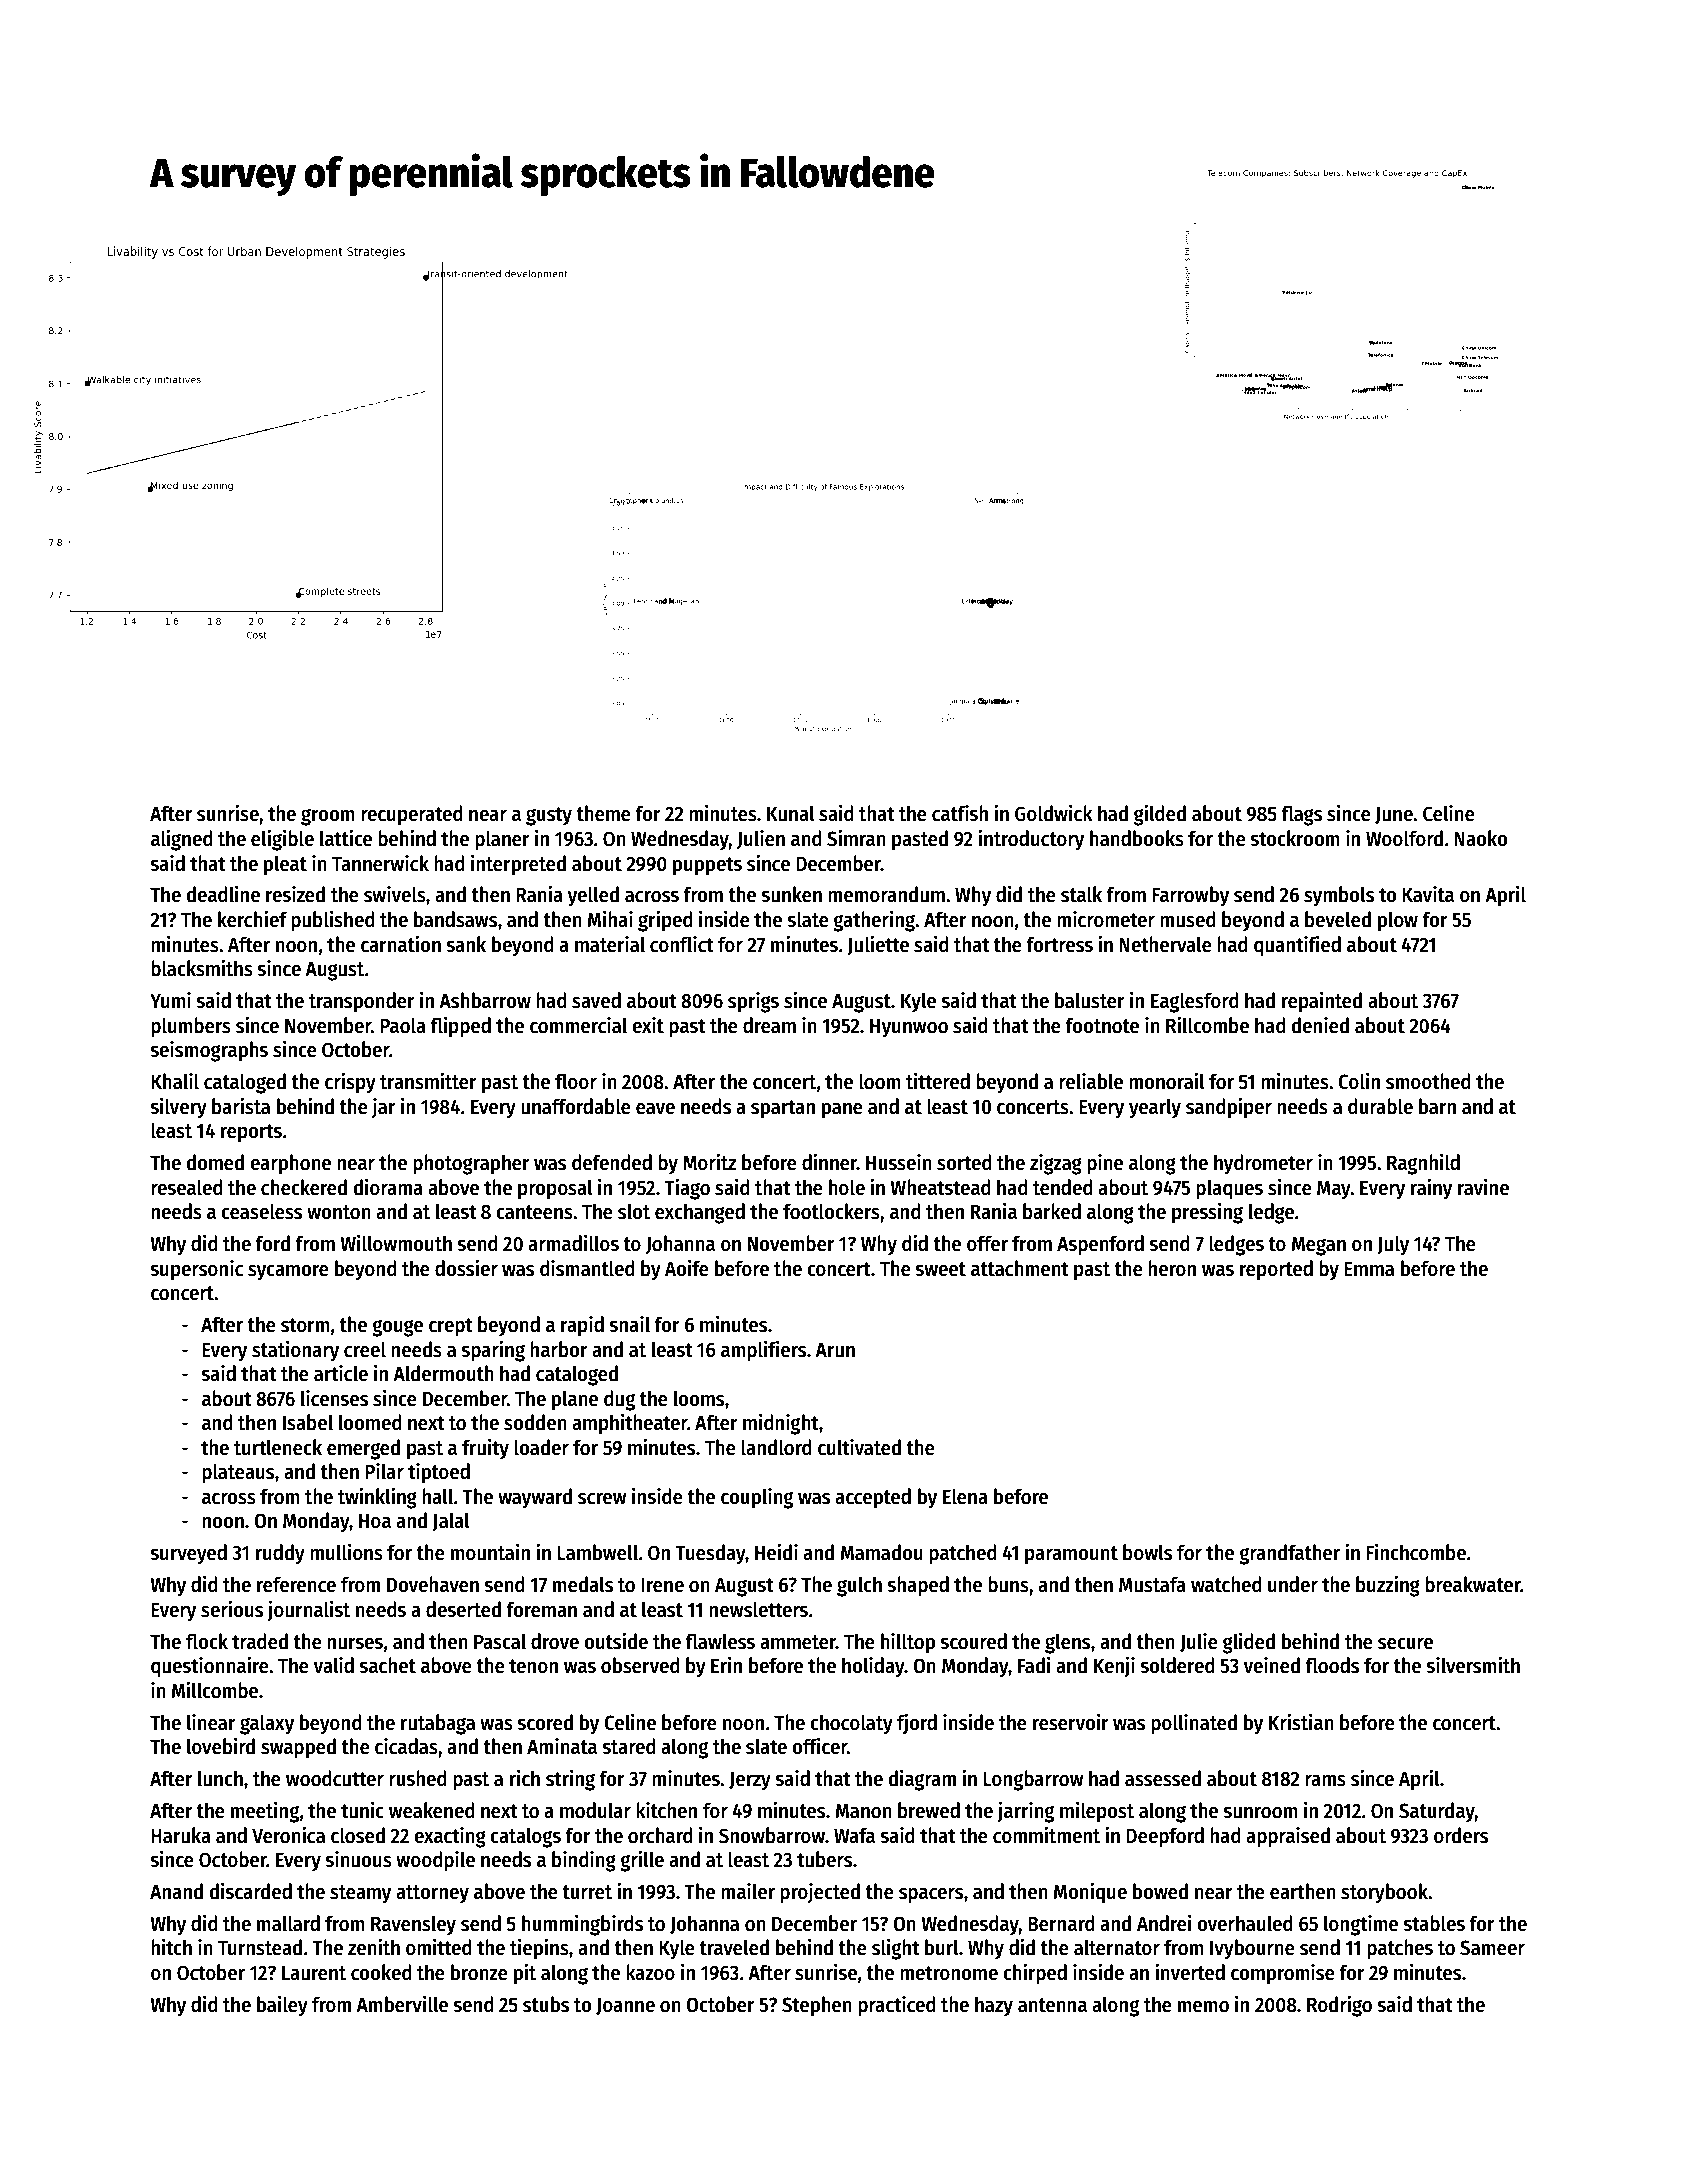 This image has height=2178, width=1683. Describe the element at coordinates (363, 1449) in the image. I see `emerged` at that location.
